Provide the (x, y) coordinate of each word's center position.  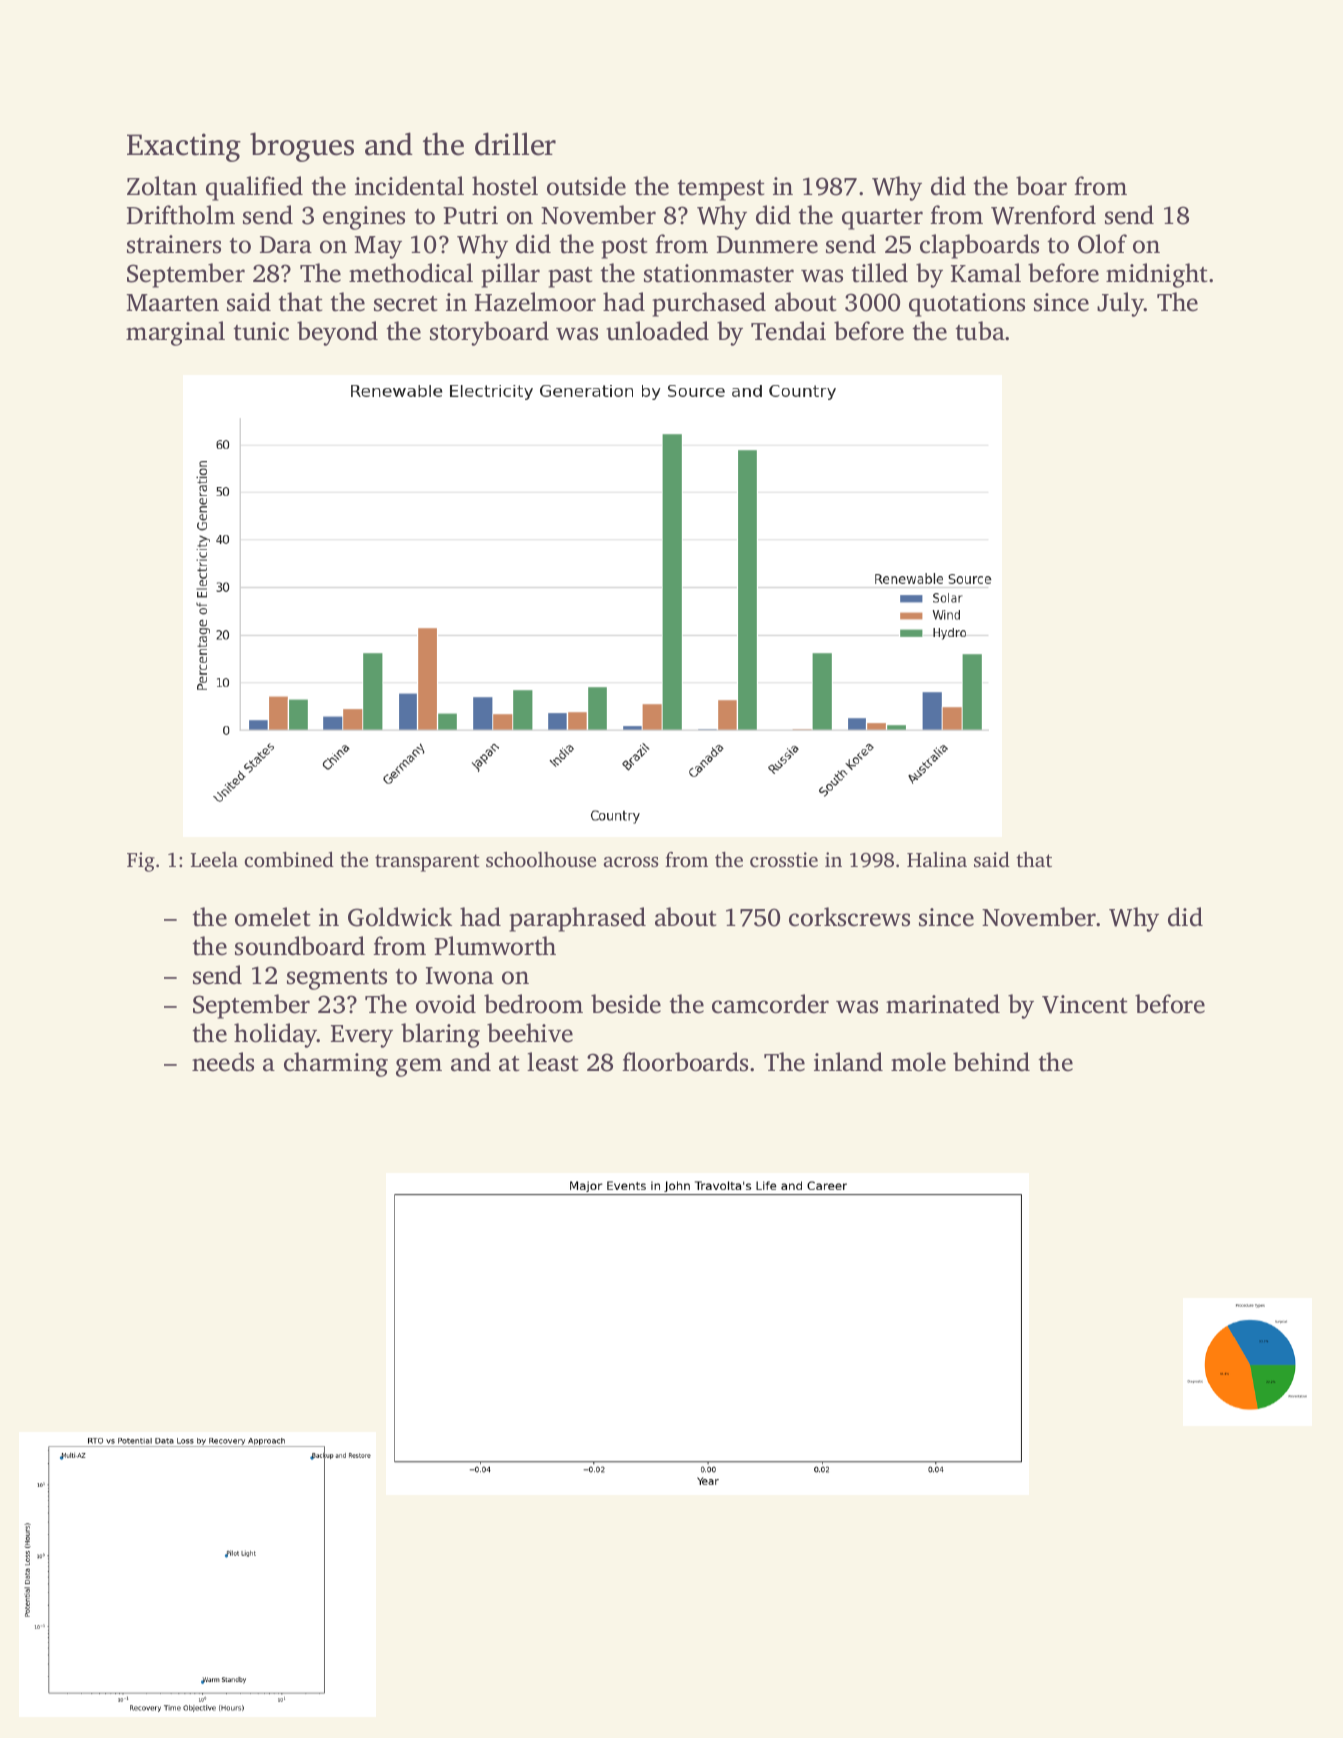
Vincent (1084, 1004)
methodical (411, 273)
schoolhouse (541, 859)
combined (289, 859)
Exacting (184, 147)
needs (223, 1062)
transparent (427, 863)
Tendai (788, 331)
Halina (937, 859)
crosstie (784, 859)
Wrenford (1043, 215)
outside (586, 186)
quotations (967, 305)
